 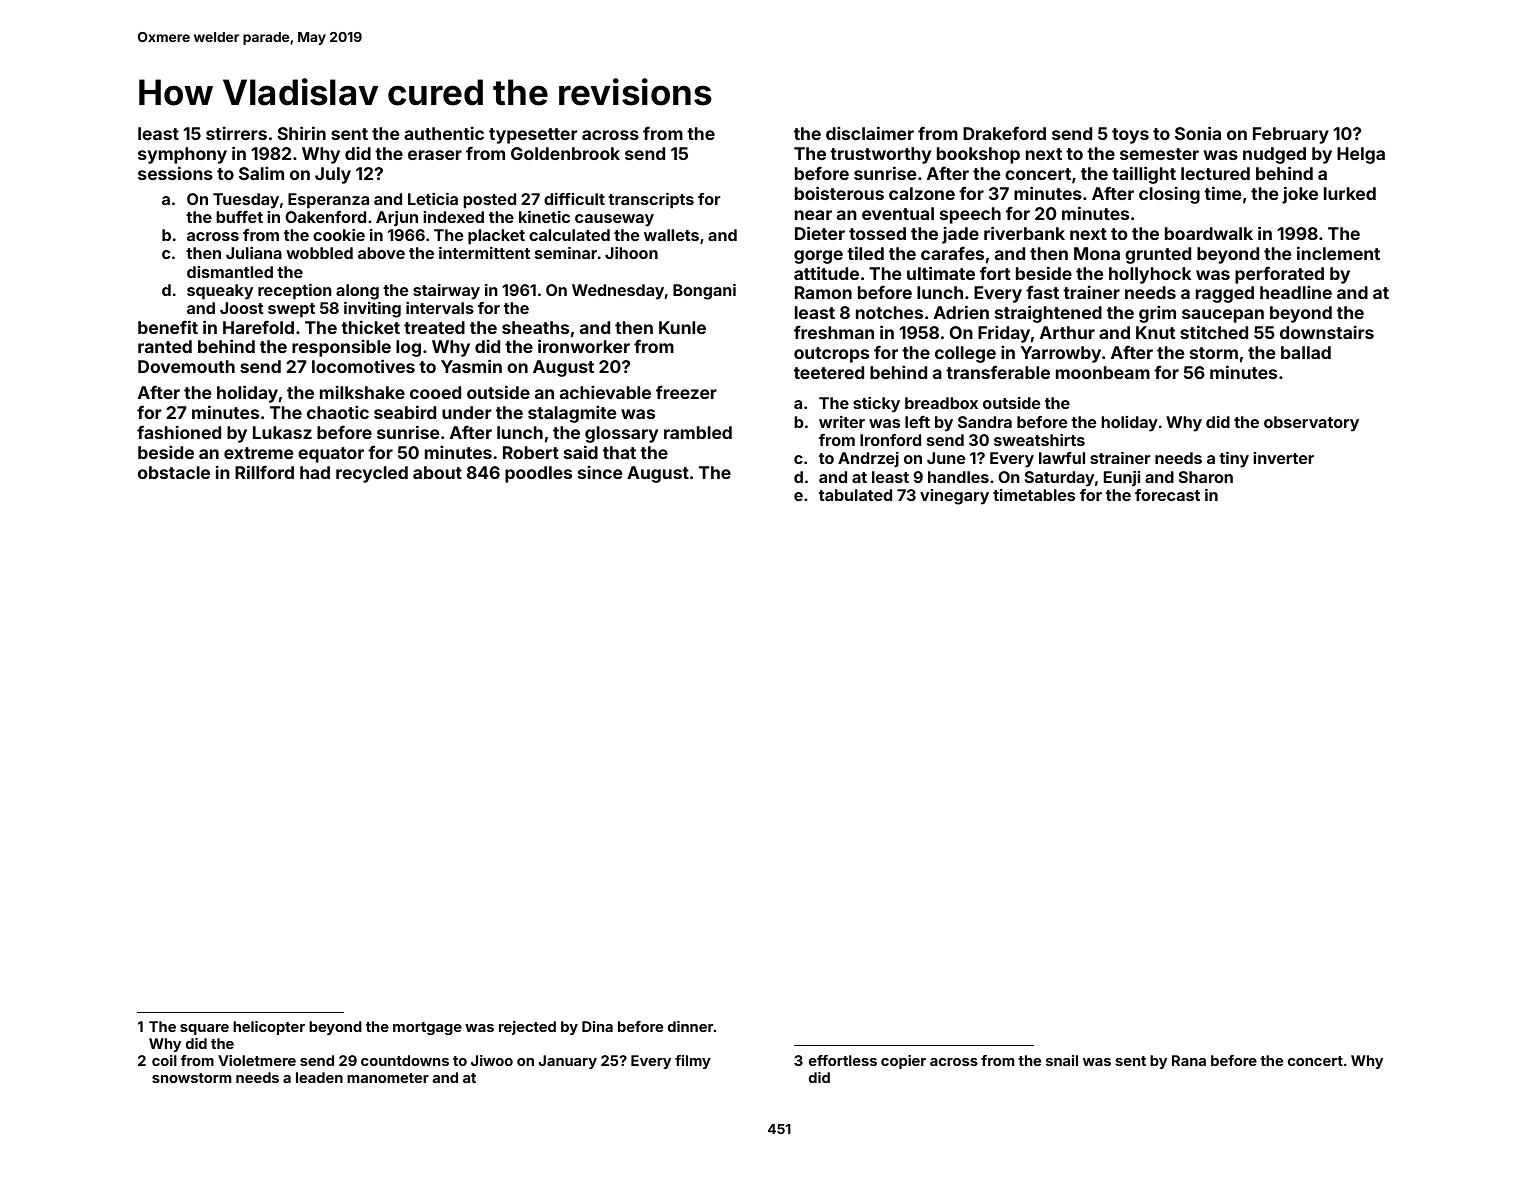 I want to click on forecast, so click(x=1167, y=495).
